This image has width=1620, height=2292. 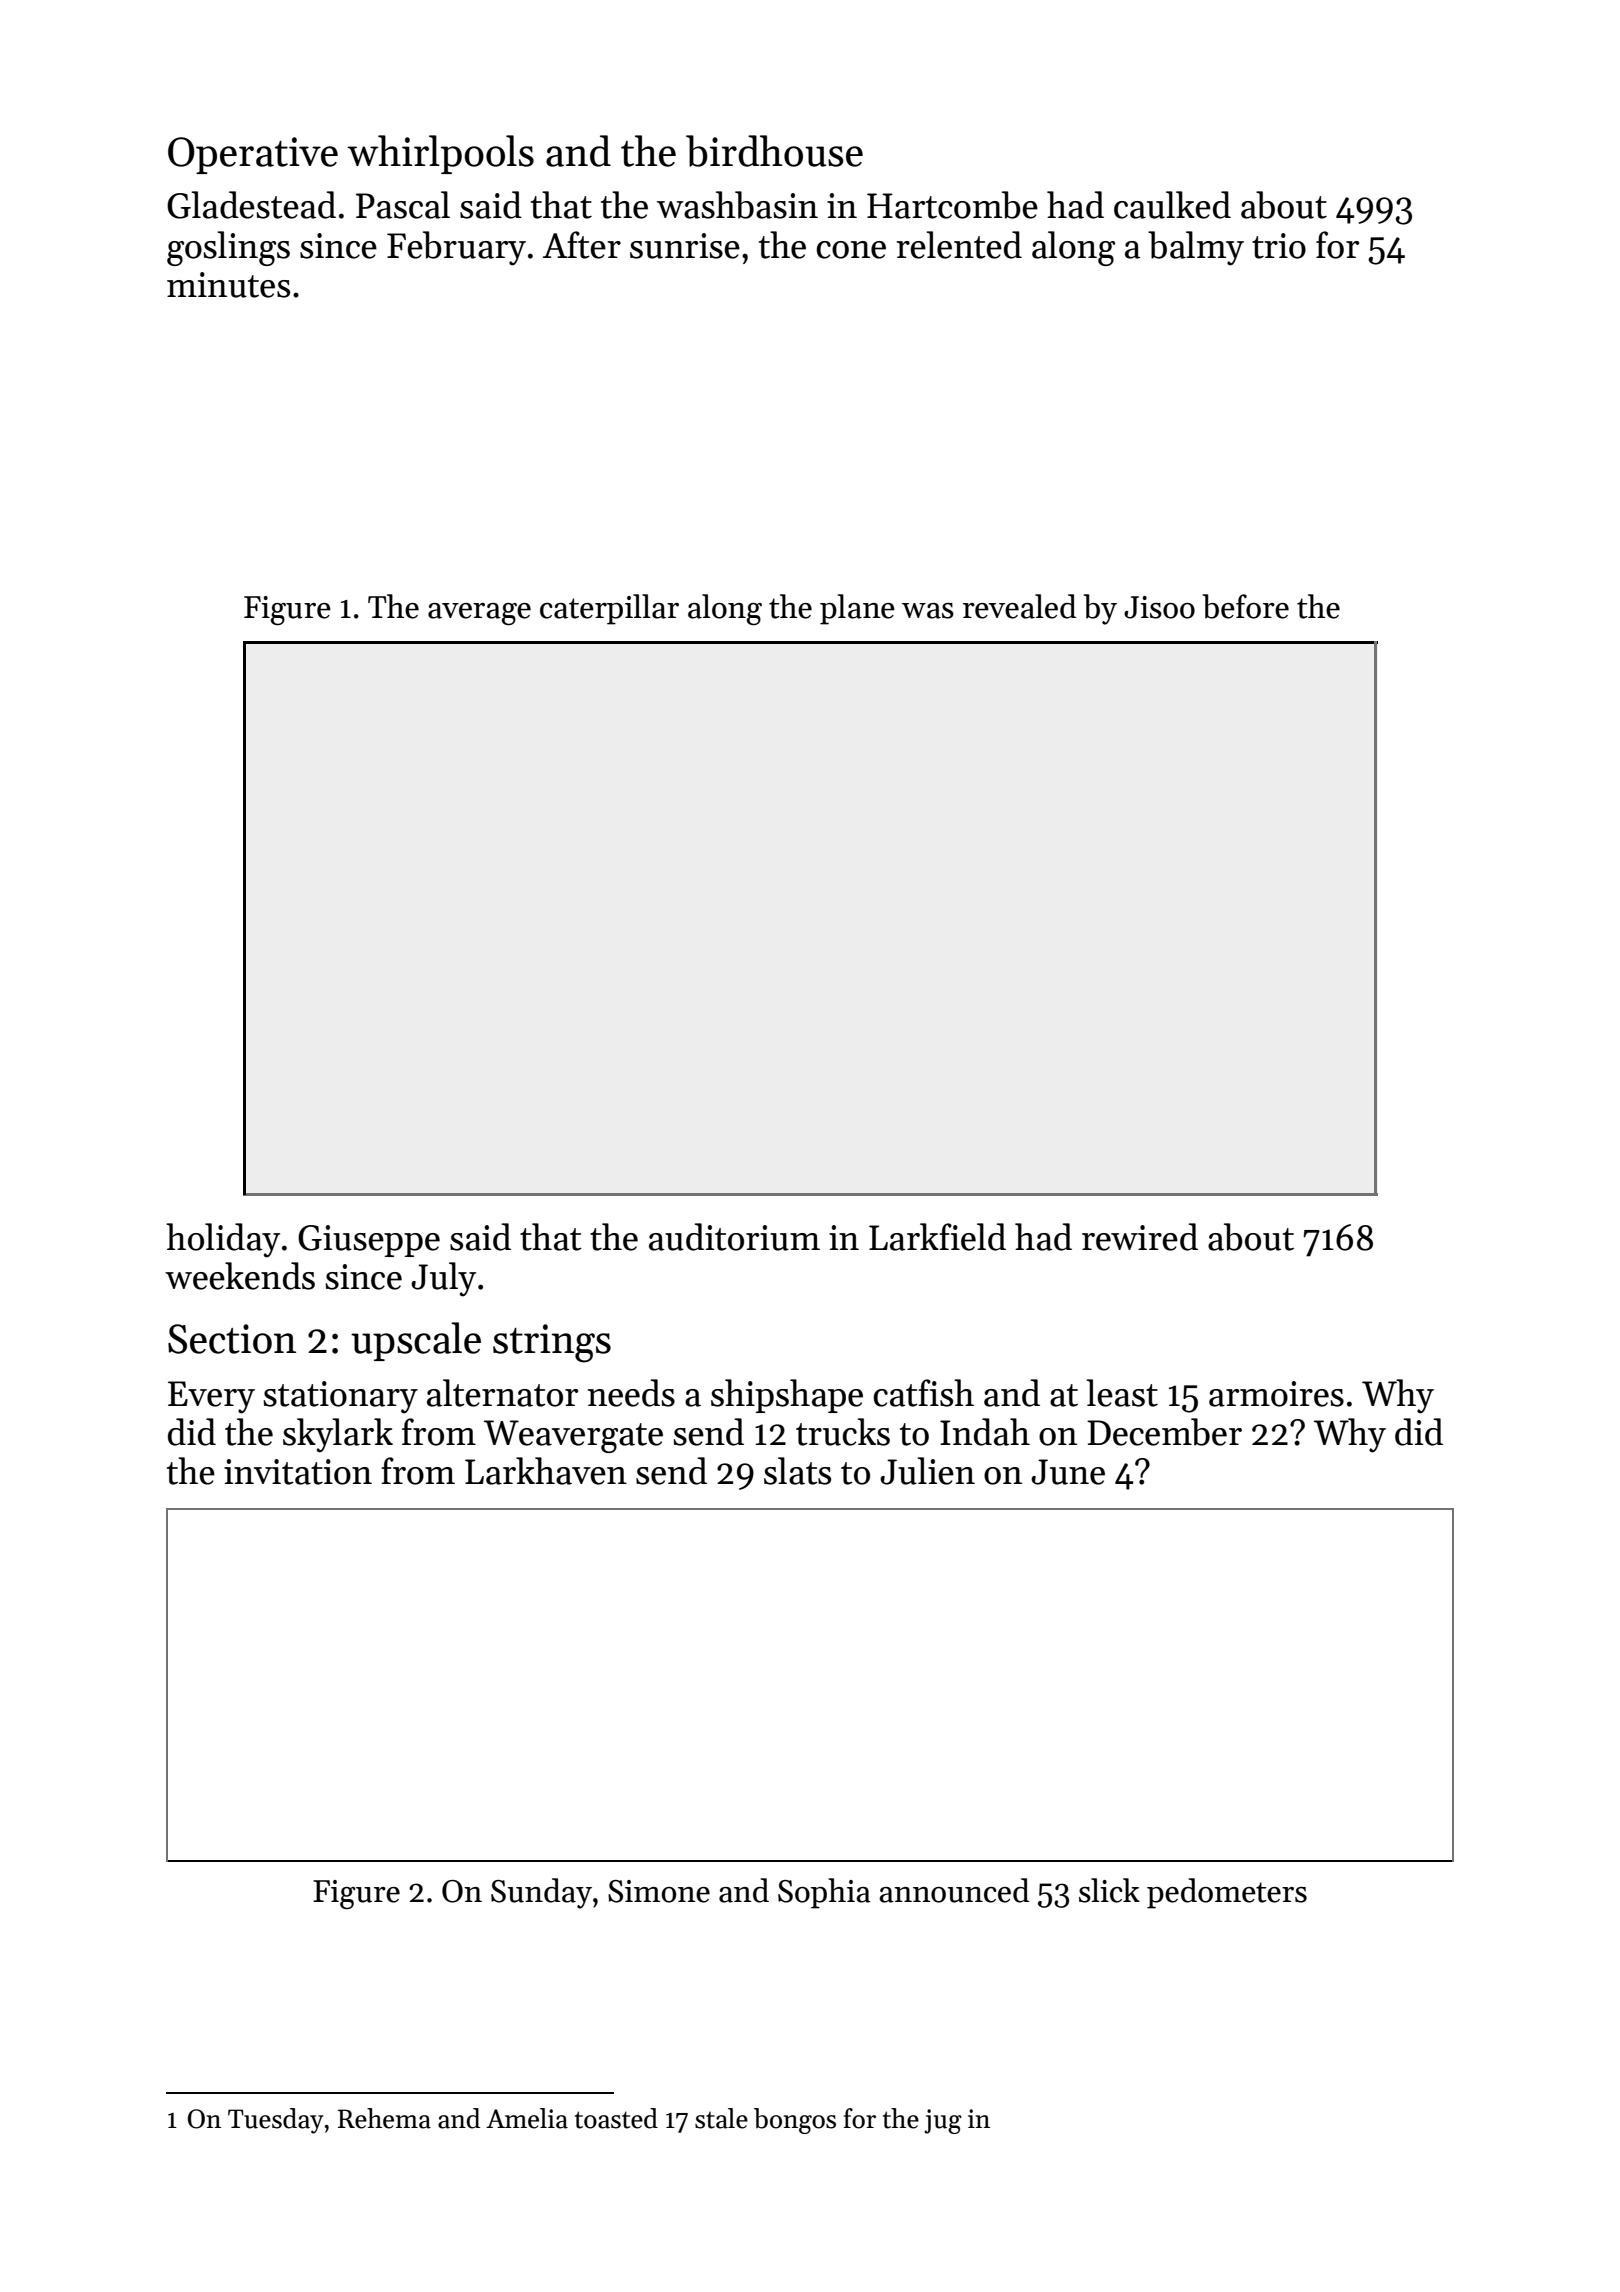 I want to click on trio, so click(x=1279, y=246).
